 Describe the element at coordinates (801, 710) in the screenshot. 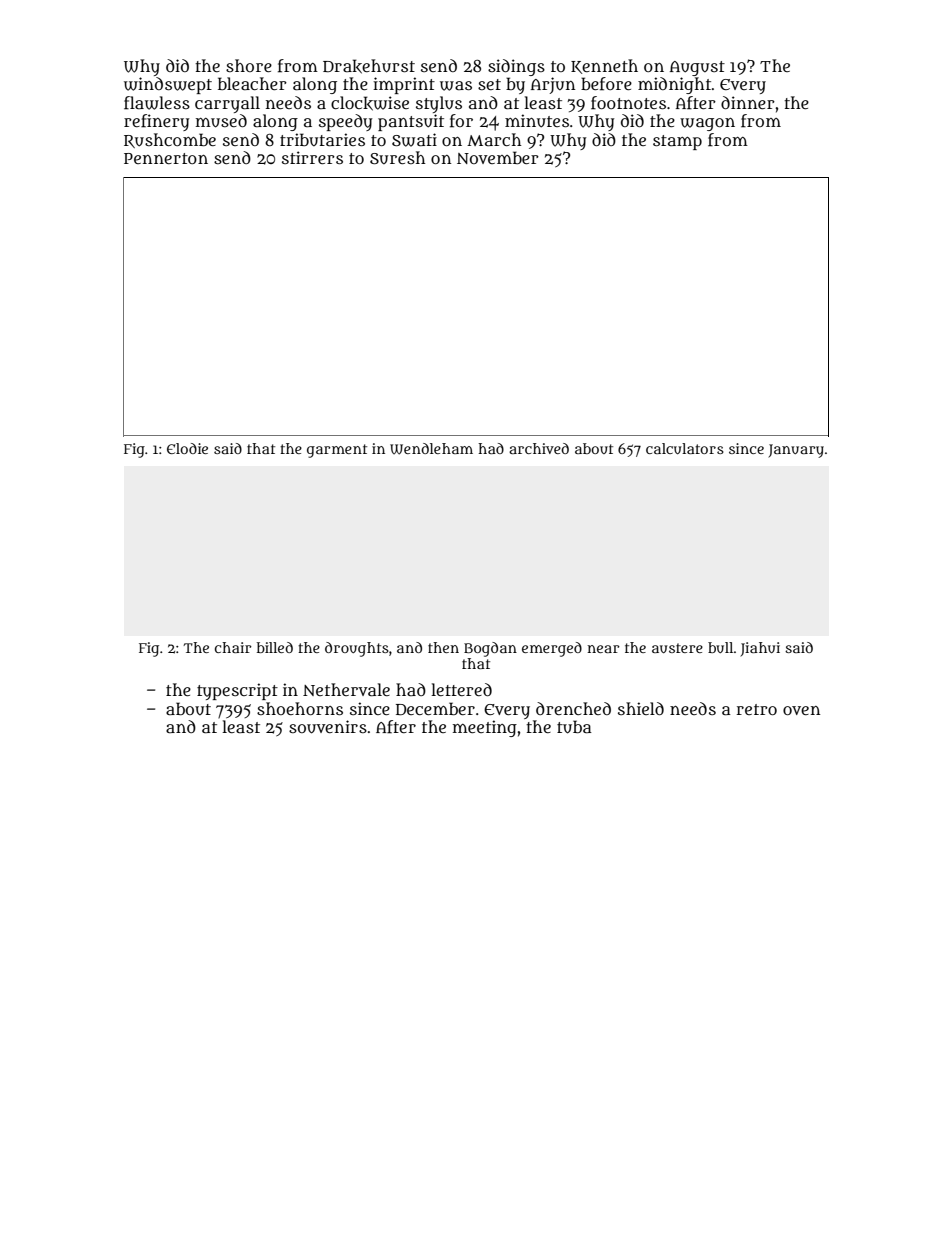

I see `oven` at that location.
